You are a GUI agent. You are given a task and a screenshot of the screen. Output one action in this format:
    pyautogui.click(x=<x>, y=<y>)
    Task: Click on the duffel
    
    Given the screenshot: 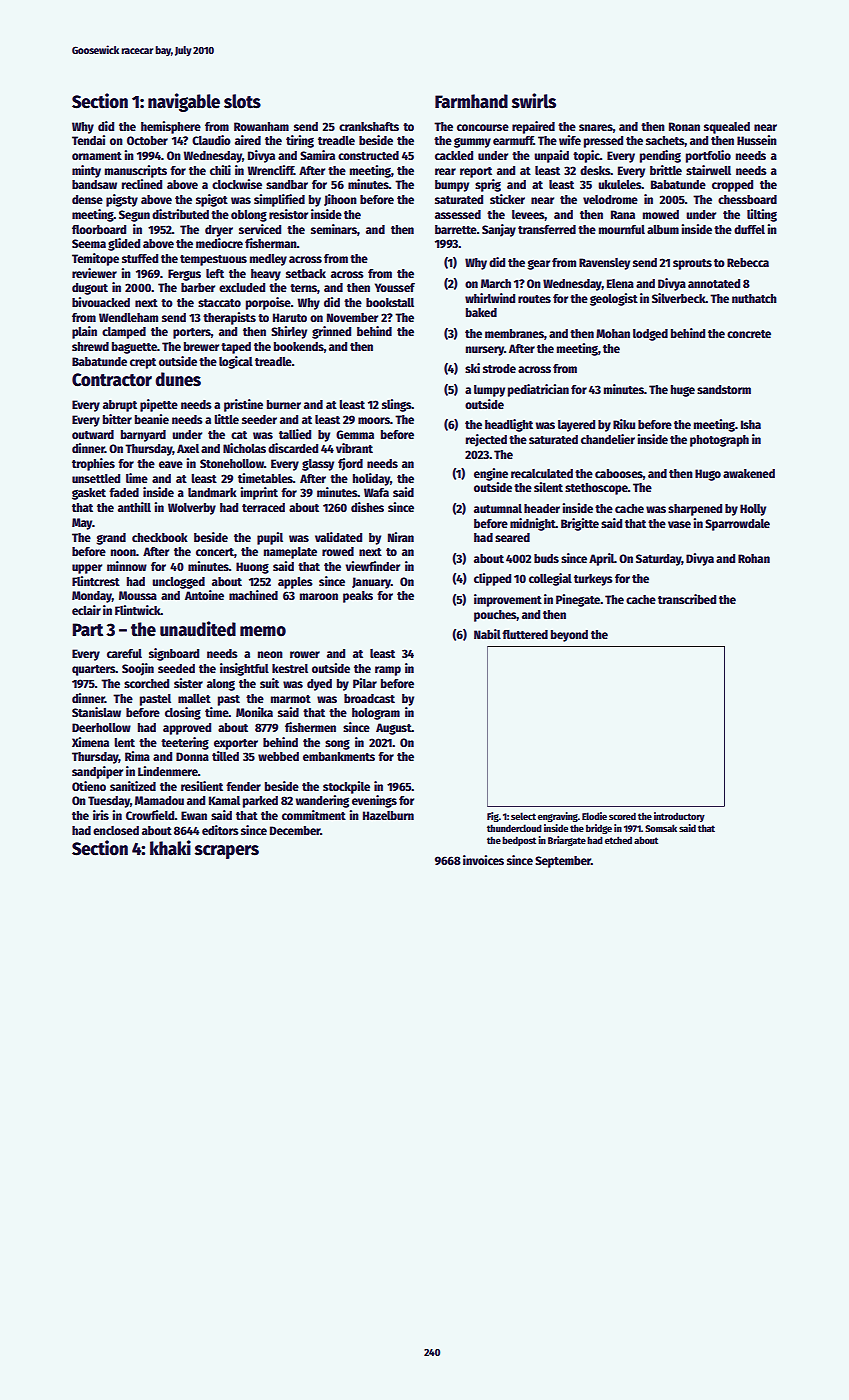 What is the action you would take?
    pyautogui.click(x=749, y=229)
